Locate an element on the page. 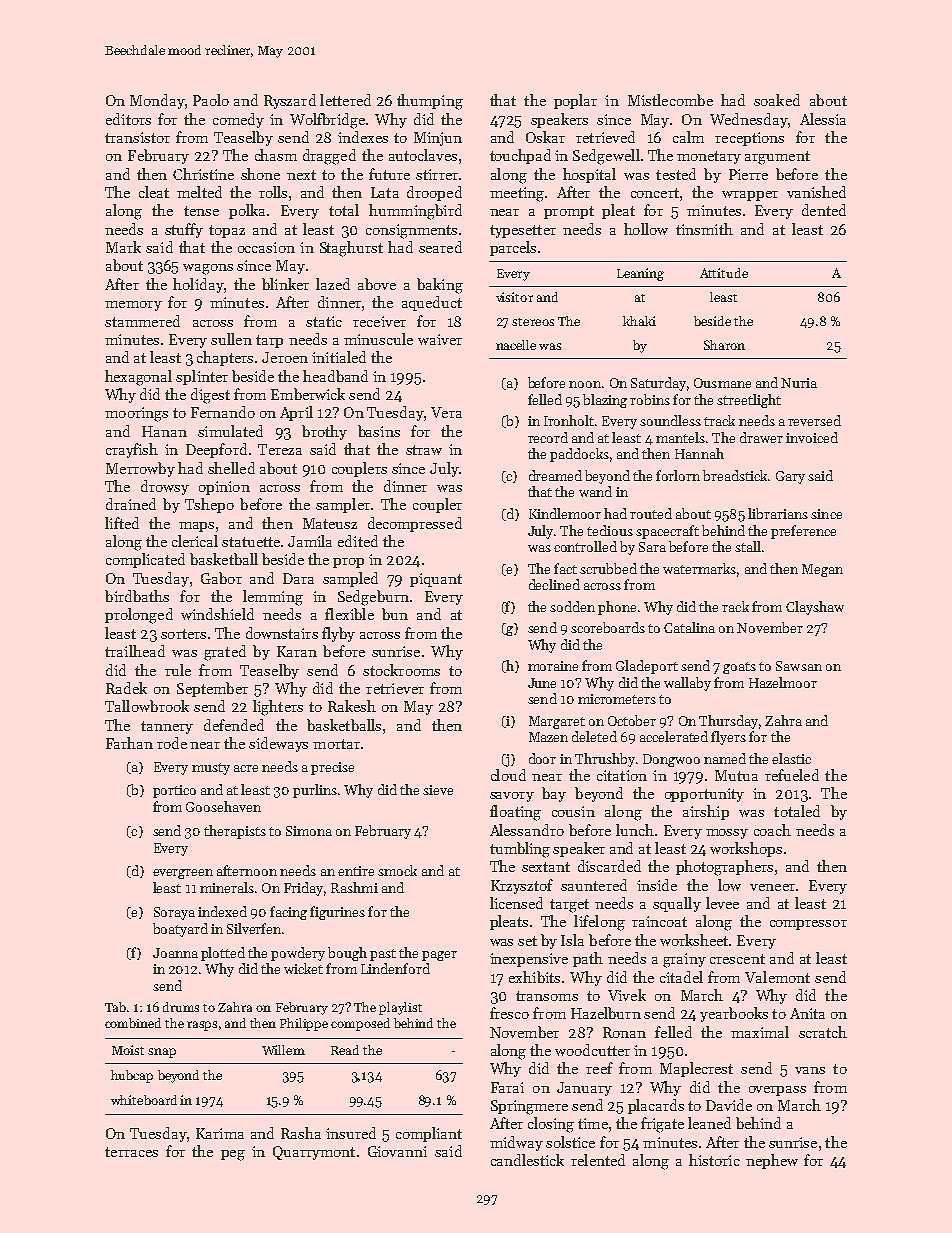 The image size is (952, 1233). hospital is located at coordinates (589, 175).
